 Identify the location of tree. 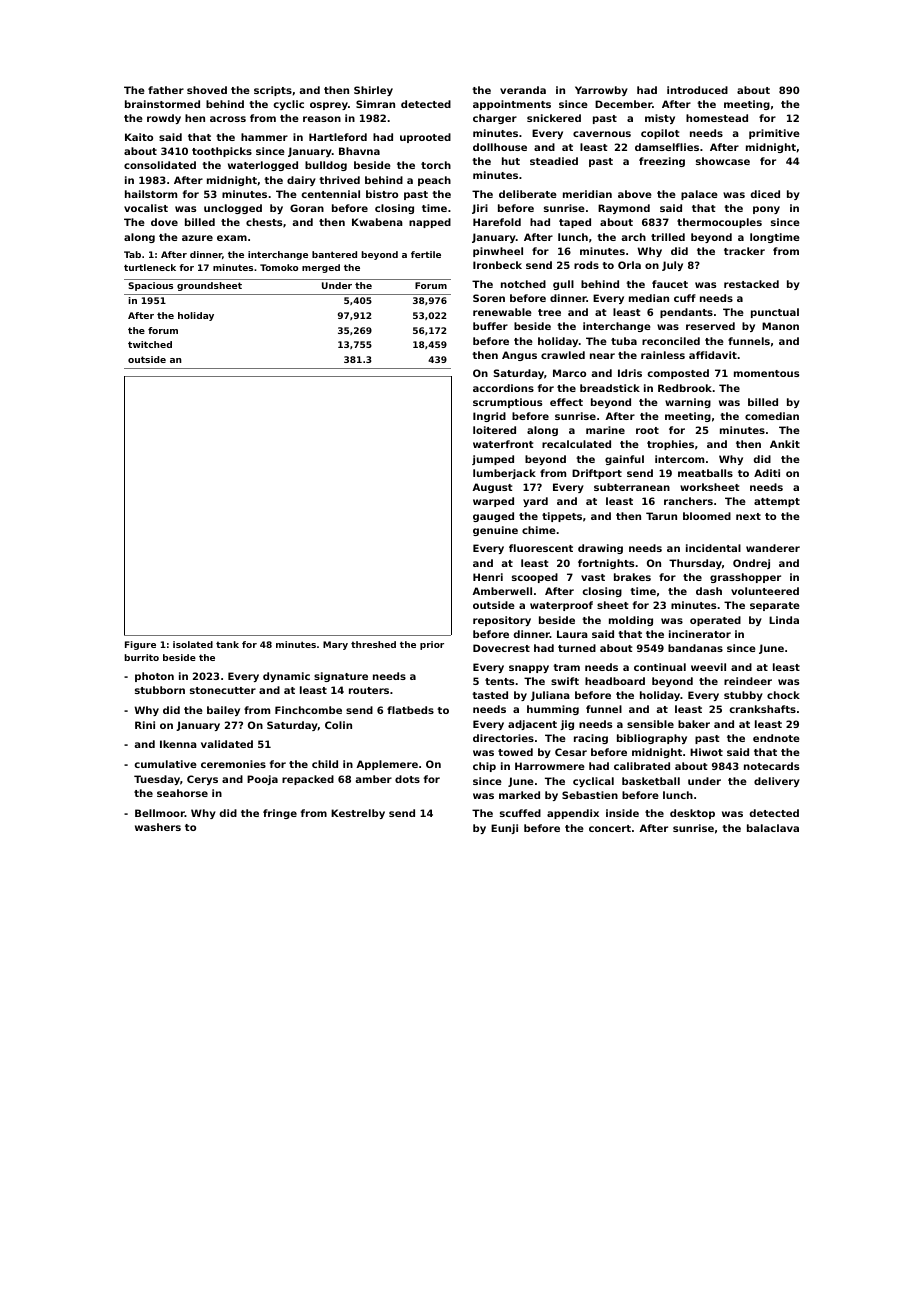
(549, 312).
